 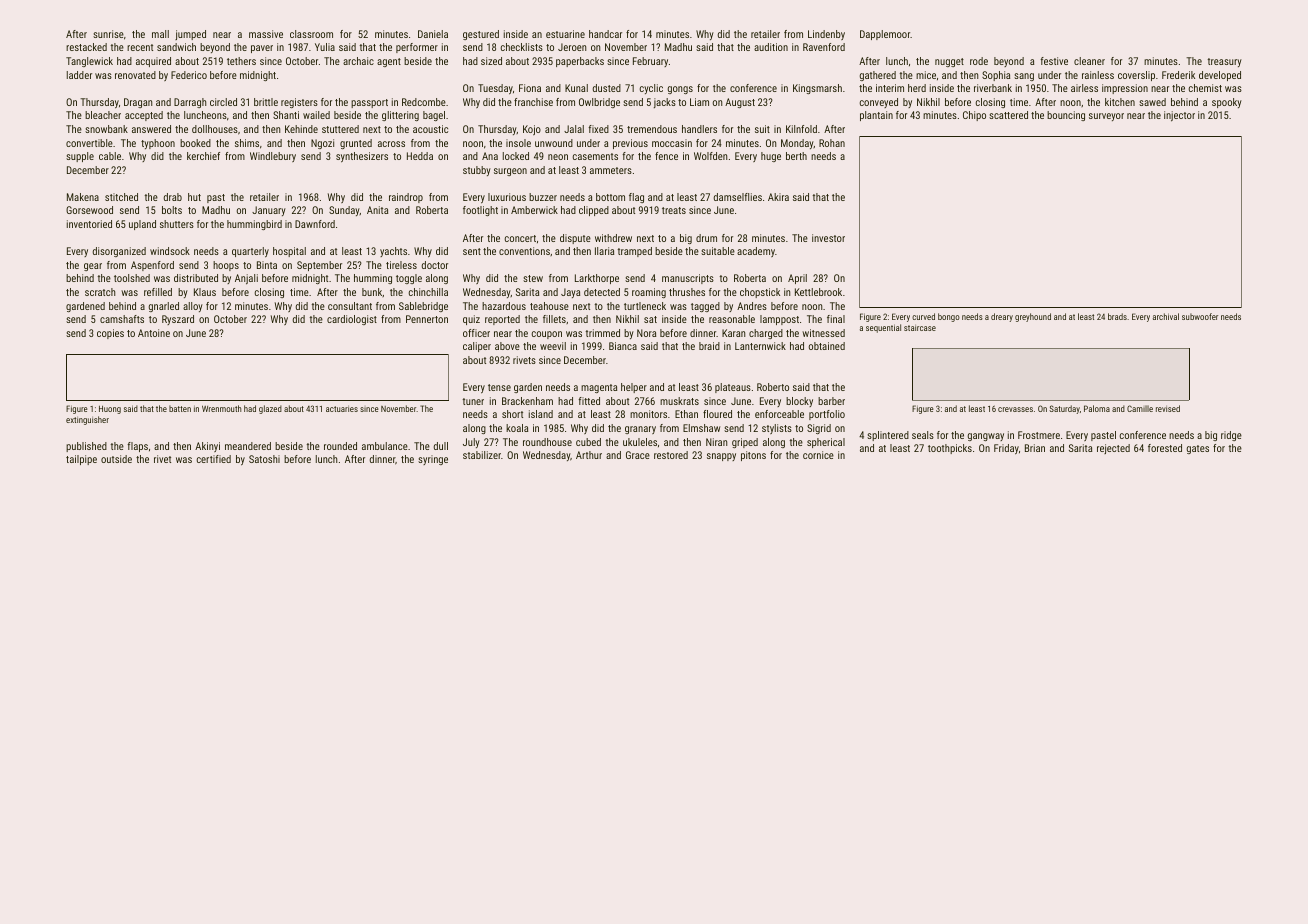 I want to click on Antoine, so click(x=154, y=333).
